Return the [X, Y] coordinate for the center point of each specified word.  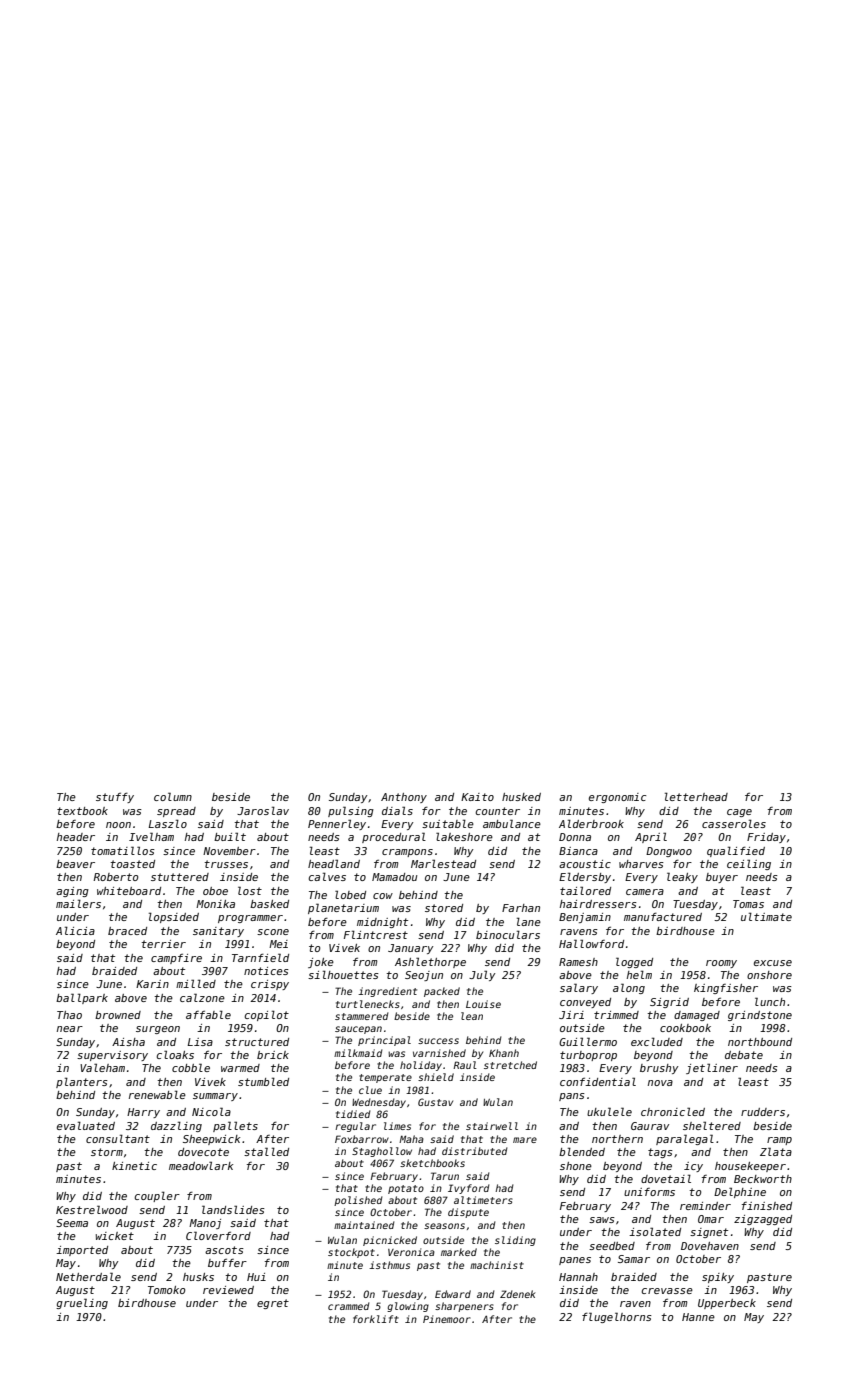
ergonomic [617, 798]
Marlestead [443, 863]
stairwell [492, 1126]
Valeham [102, 1067]
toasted [132, 864]
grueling [82, 1303]
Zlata [776, 1151]
